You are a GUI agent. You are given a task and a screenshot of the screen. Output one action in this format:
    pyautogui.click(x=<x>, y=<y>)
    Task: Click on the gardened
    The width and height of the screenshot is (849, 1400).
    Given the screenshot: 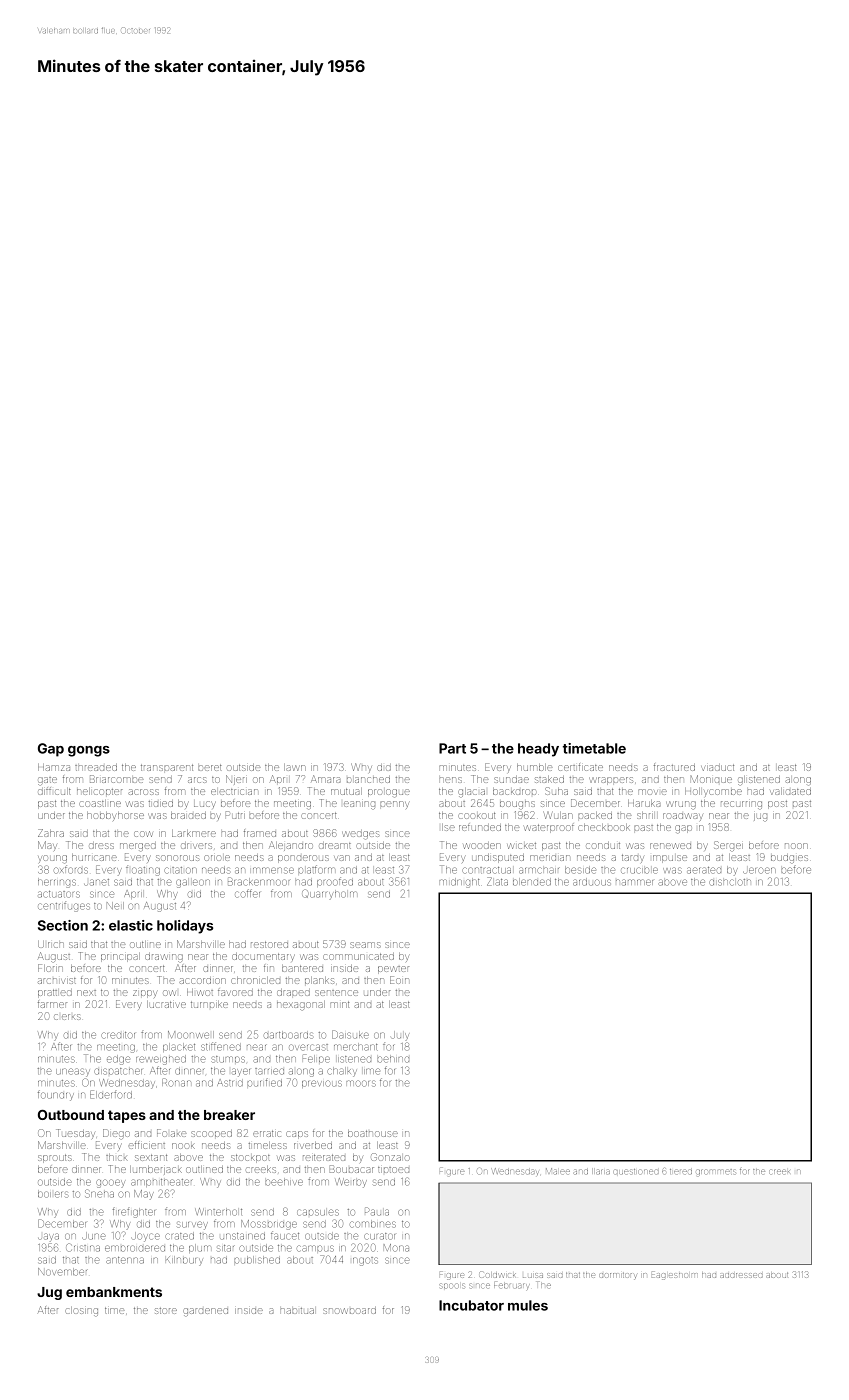 What is the action you would take?
    pyautogui.click(x=205, y=1312)
